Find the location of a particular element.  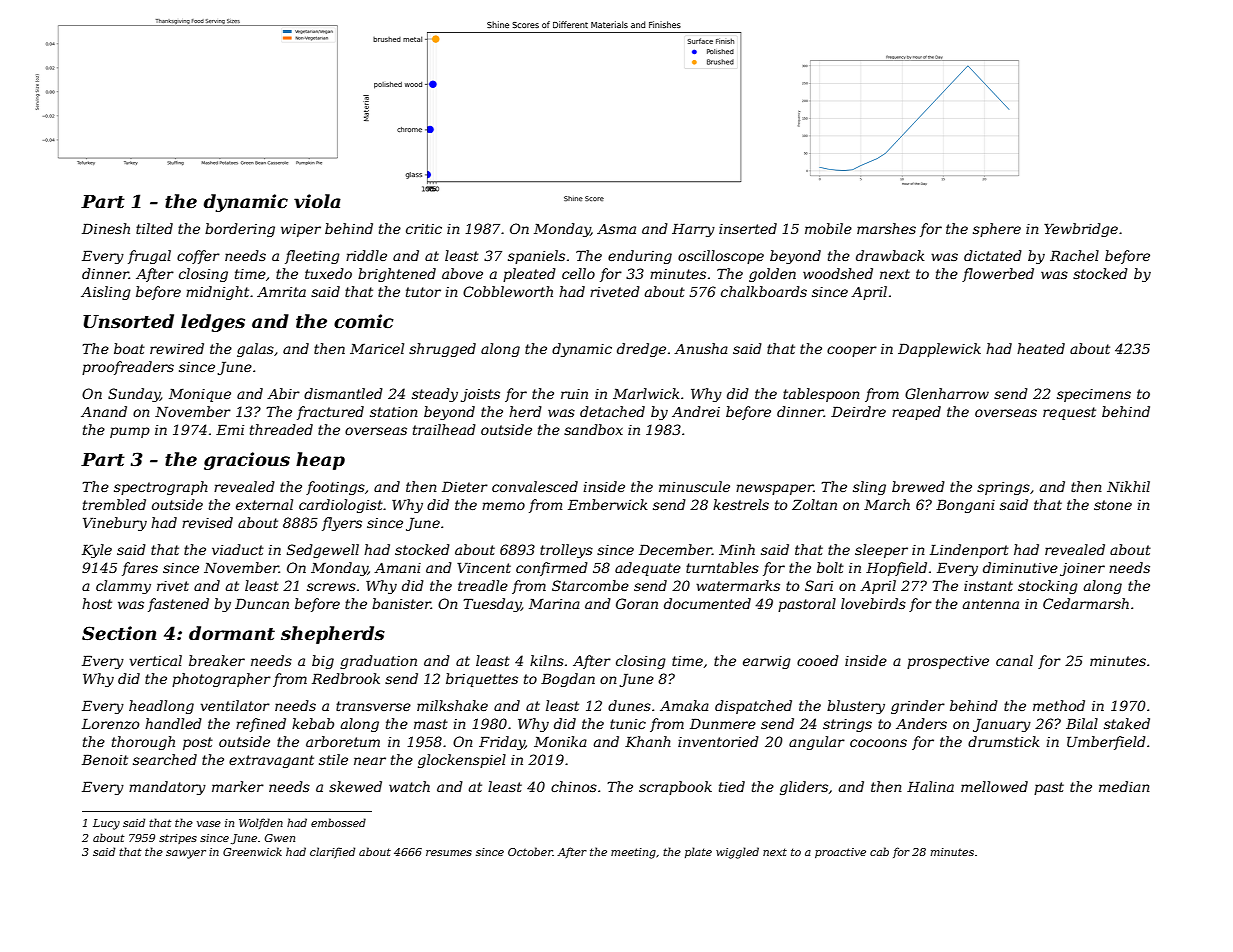

clarified is located at coordinates (332, 852).
